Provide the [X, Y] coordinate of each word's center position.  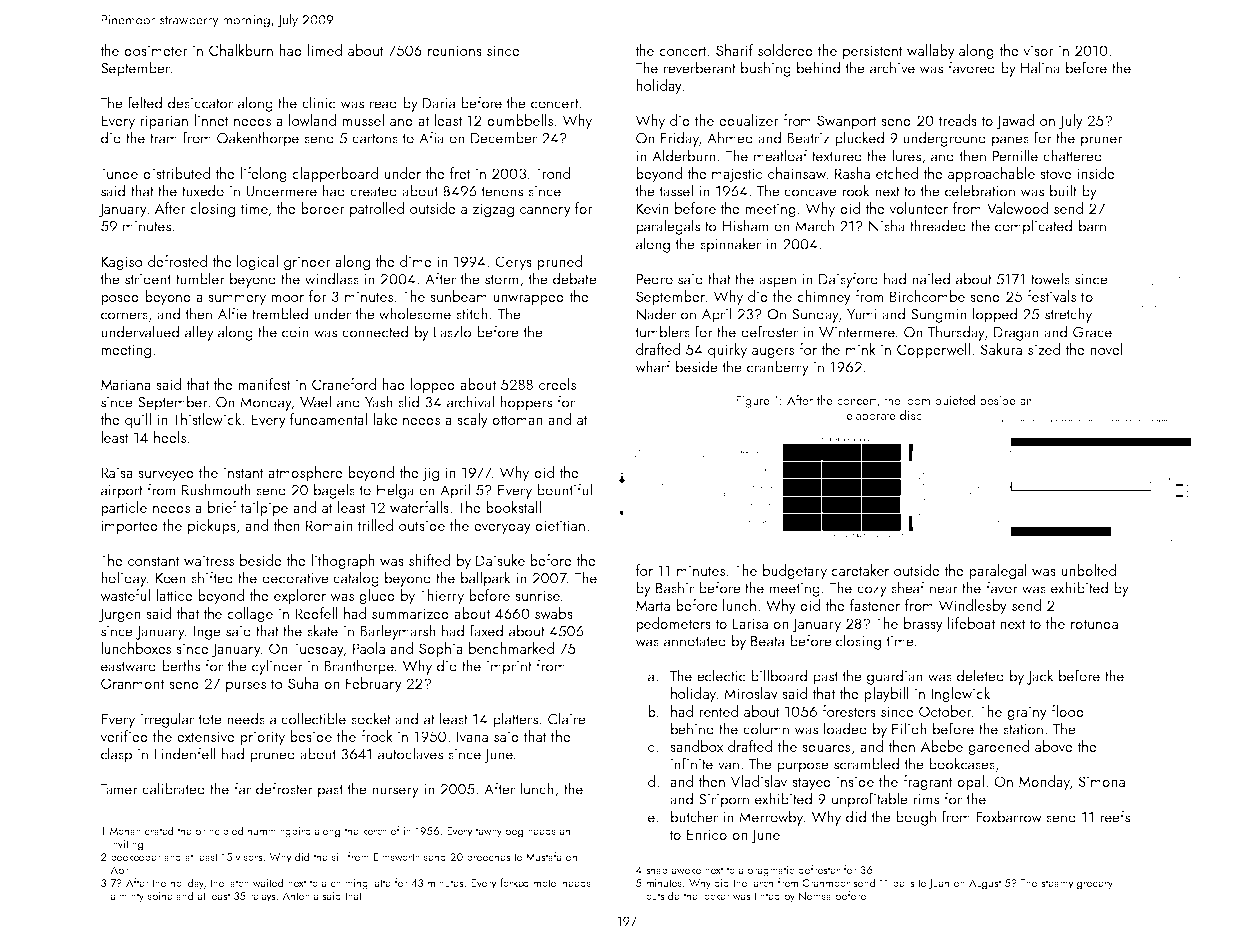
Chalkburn [241, 50]
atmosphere [305, 473]
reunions [455, 50]
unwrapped [528, 297]
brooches [488, 856]
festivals [1051, 296]
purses [246, 687]
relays [263, 897]
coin [295, 332]
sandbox [697, 746]
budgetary [795, 572]
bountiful [564, 489]
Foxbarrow [1009, 816]
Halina [1040, 67]
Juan [938, 884]
